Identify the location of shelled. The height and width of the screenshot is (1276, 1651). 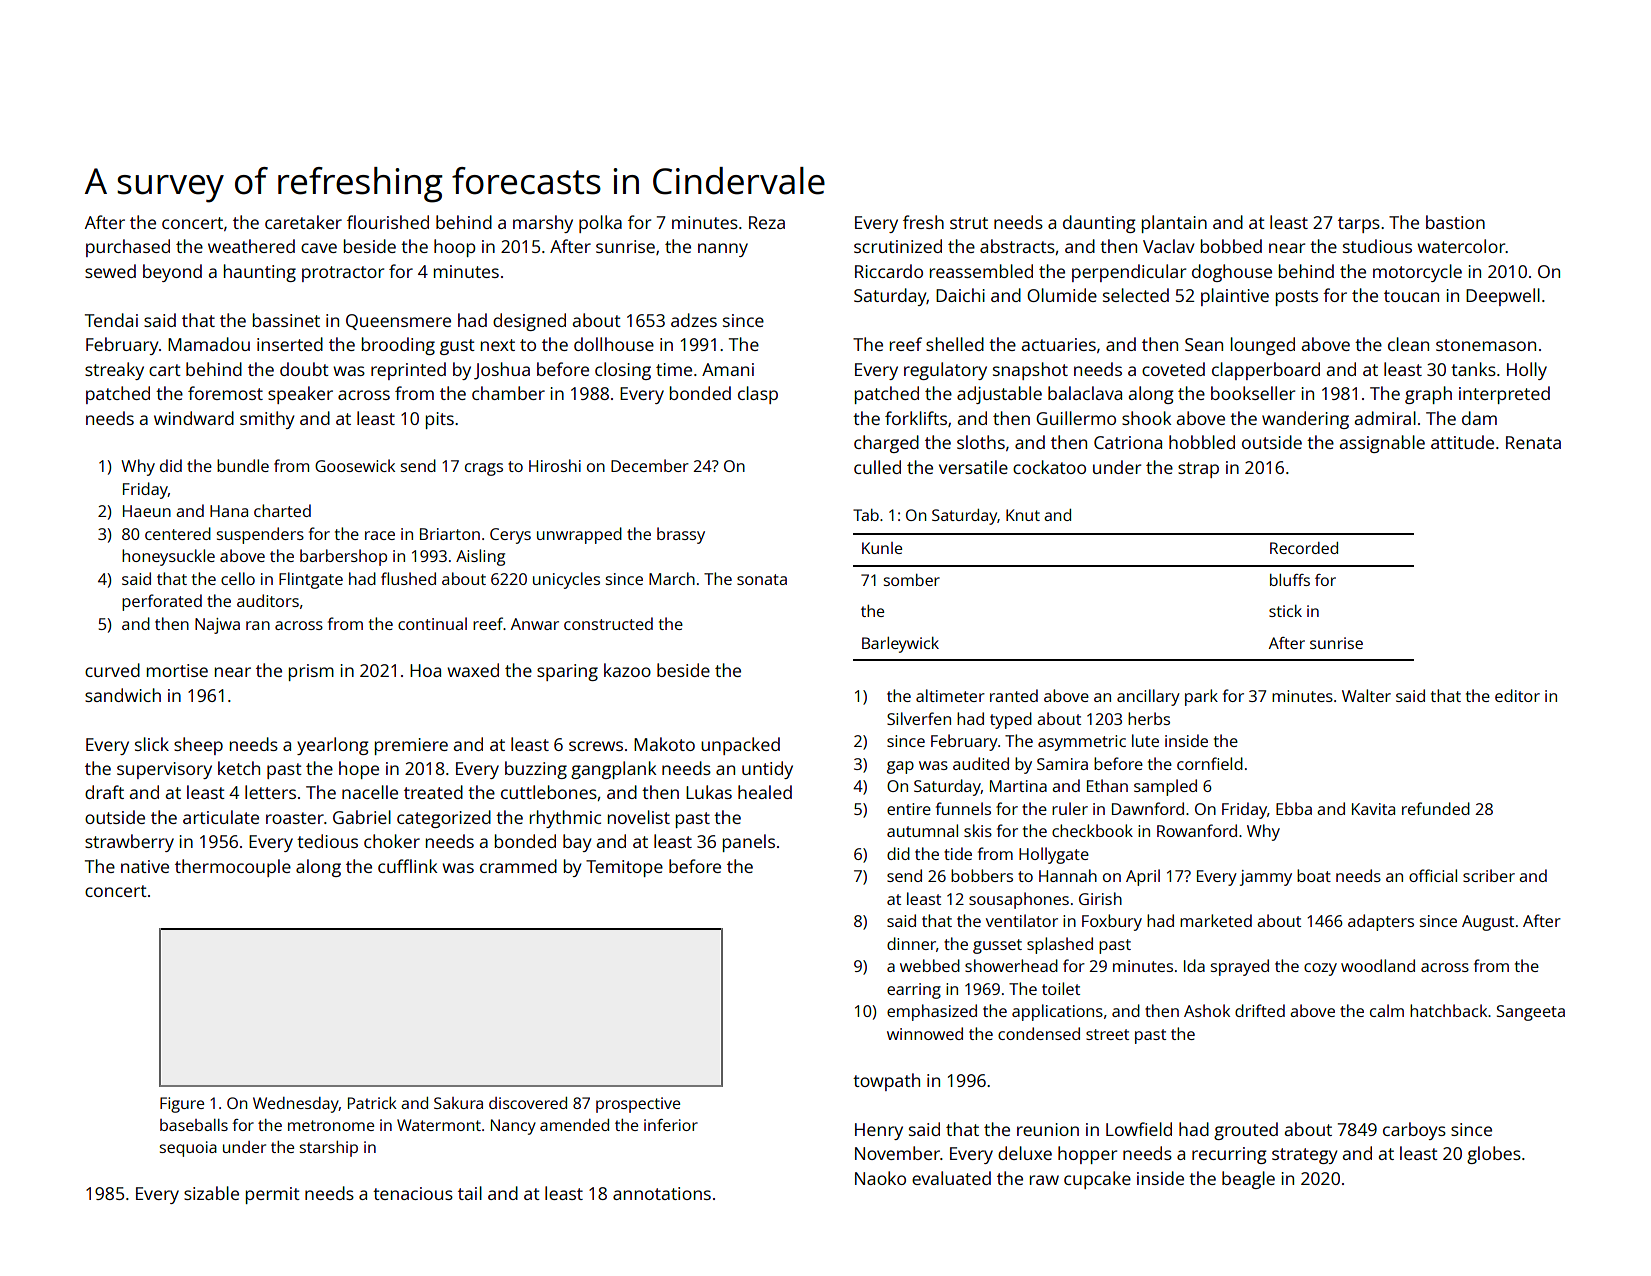
(955, 344).
